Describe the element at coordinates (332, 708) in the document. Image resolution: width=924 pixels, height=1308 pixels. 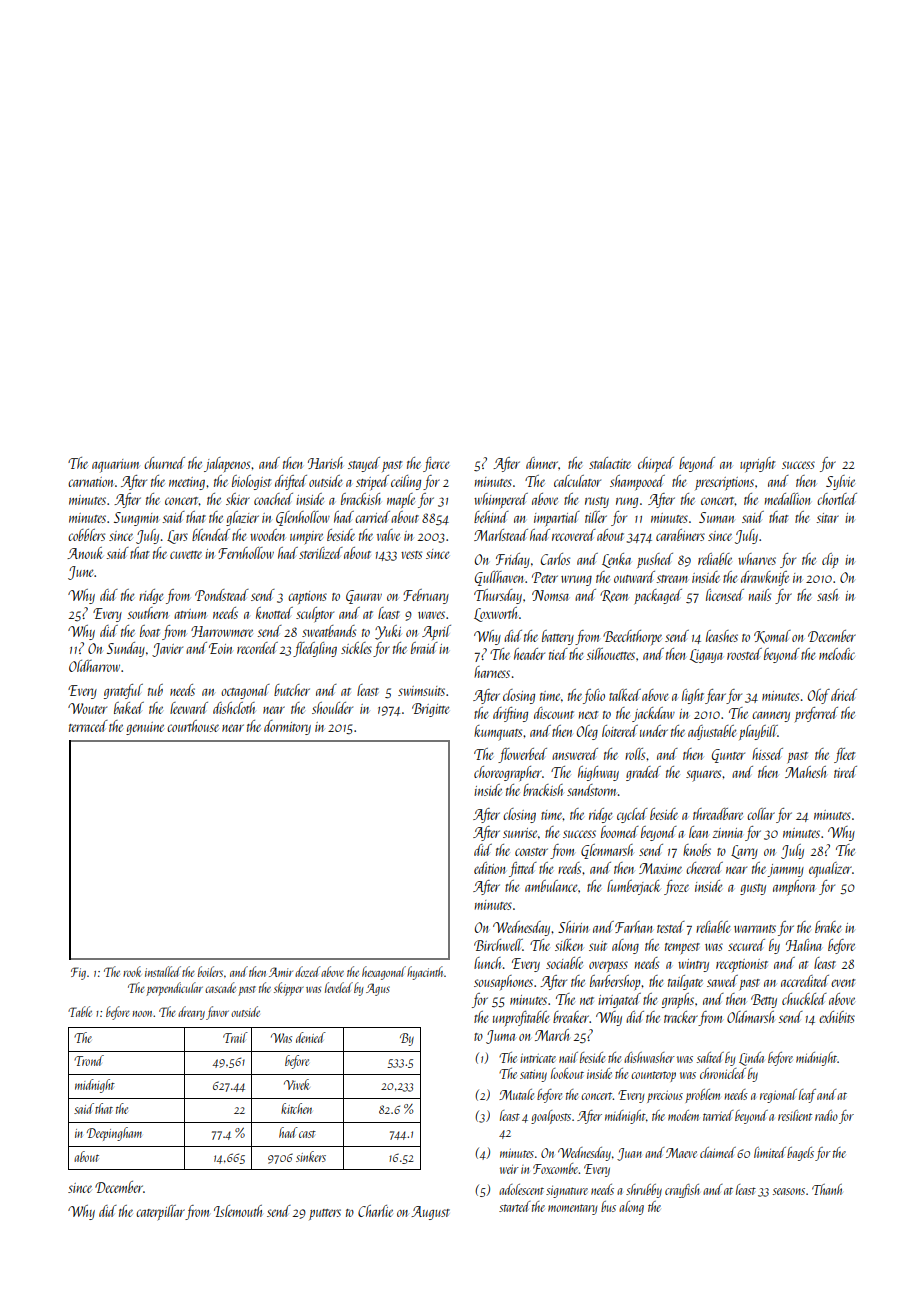
I see `shoulder` at that location.
